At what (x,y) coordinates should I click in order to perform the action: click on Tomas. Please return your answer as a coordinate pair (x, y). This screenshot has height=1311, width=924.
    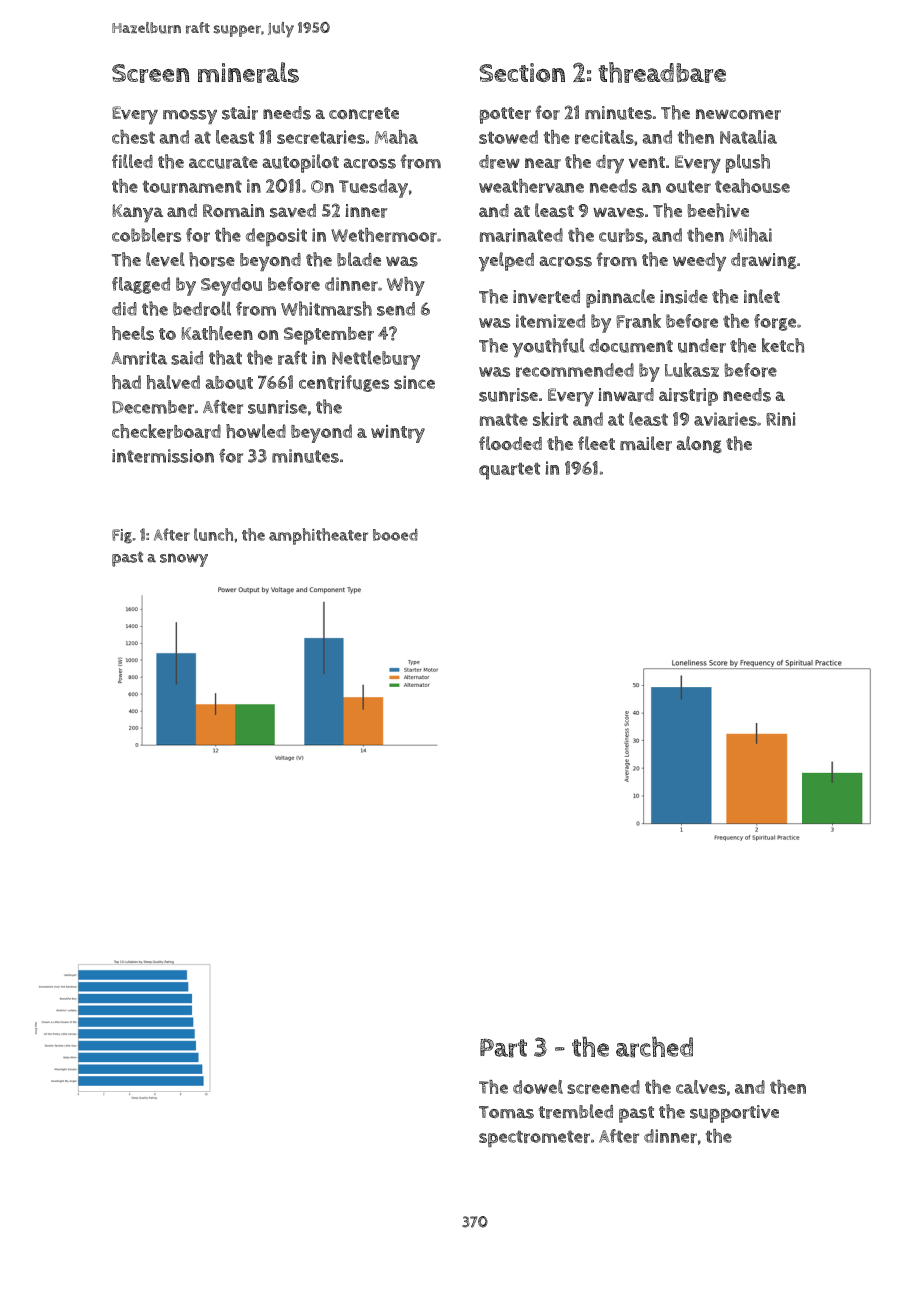
    Looking at the image, I should click on (506, 1112).
